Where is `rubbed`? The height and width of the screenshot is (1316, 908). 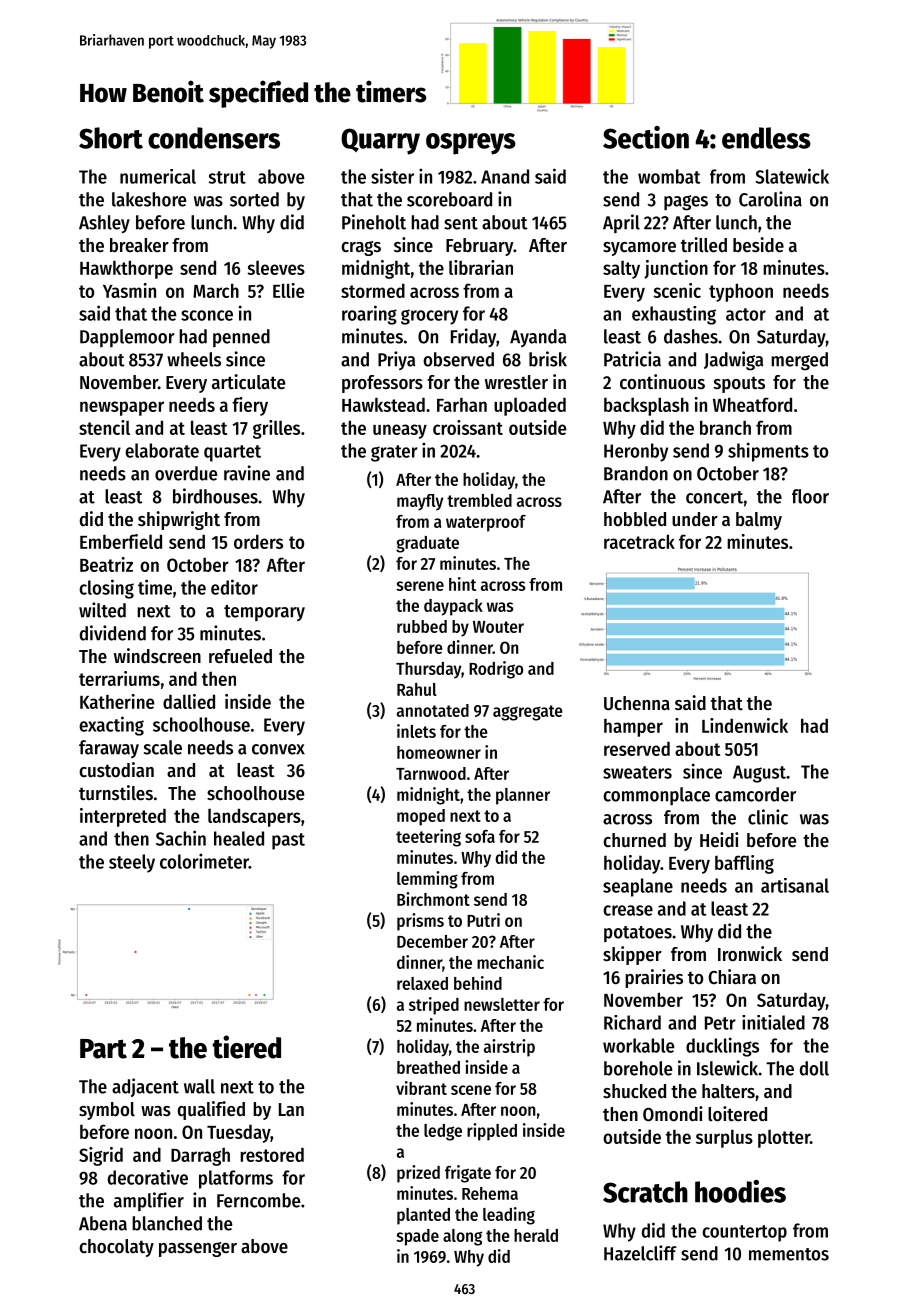
rubbed is located at coordinates (422, 626).
